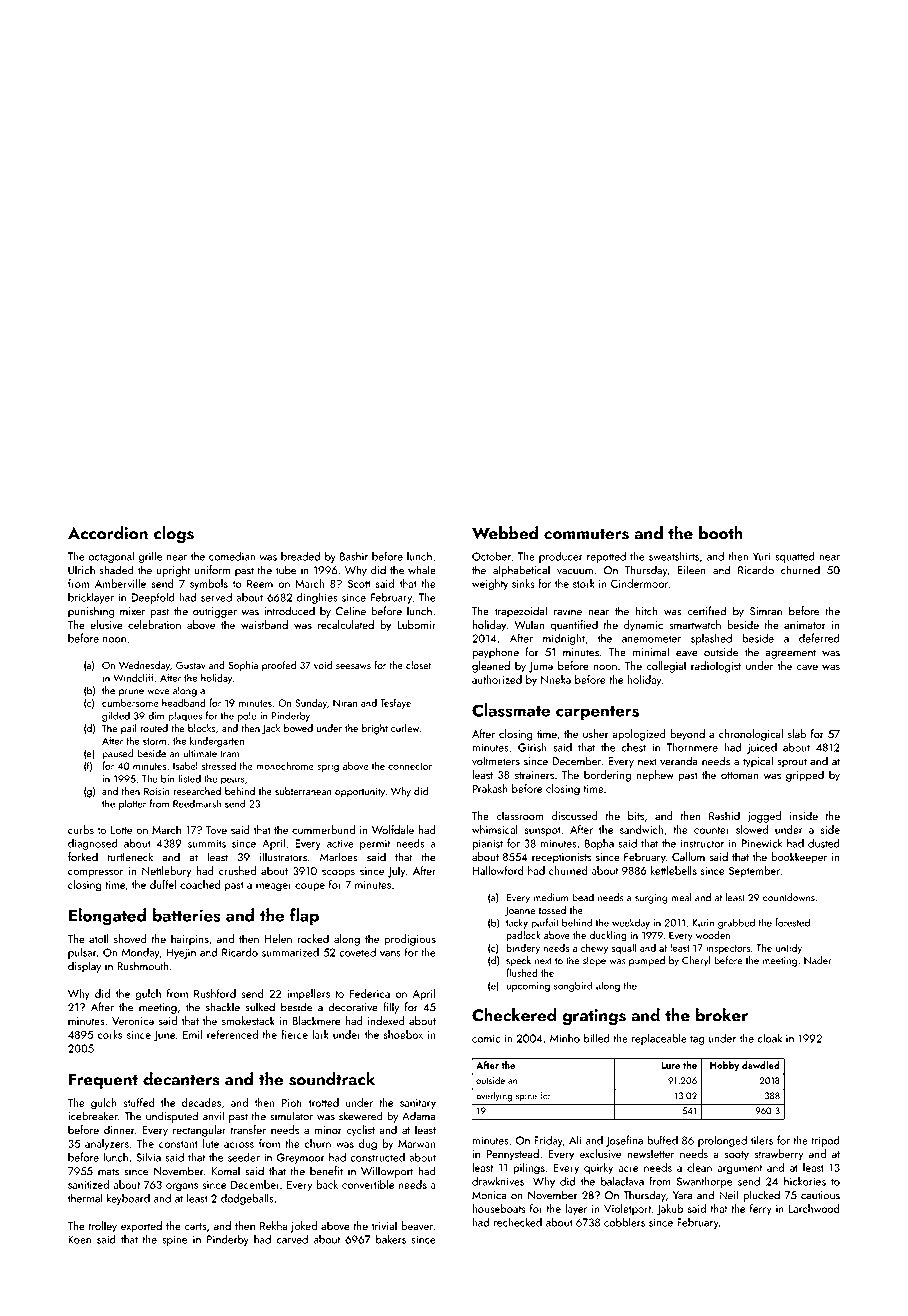 Image resolution: width=908 pixels, height=1316 pixels. I want to click on comic, so click(486, 1038).
